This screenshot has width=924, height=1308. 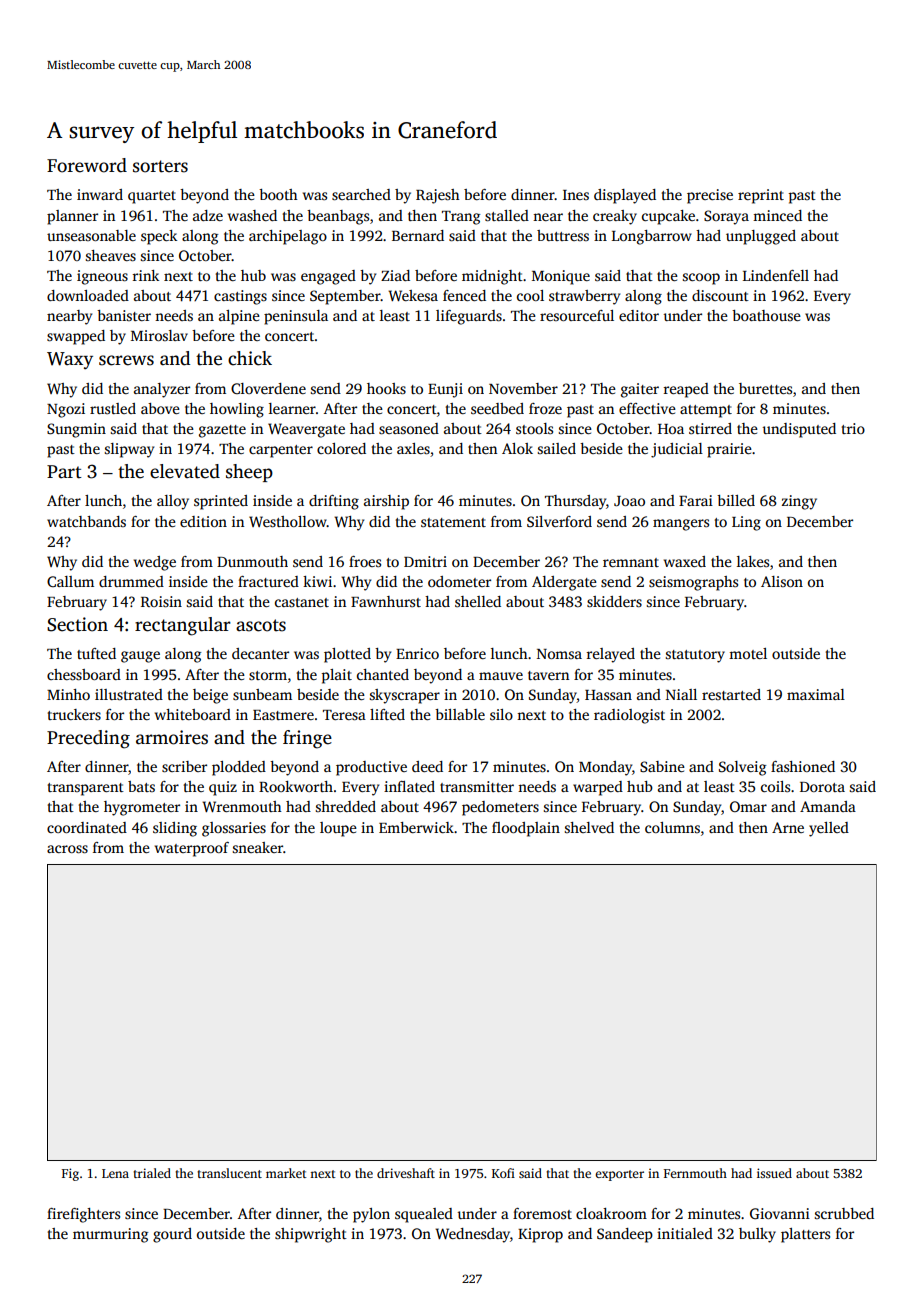 I want to click on firefighters, so click(x=83, y=1215).
